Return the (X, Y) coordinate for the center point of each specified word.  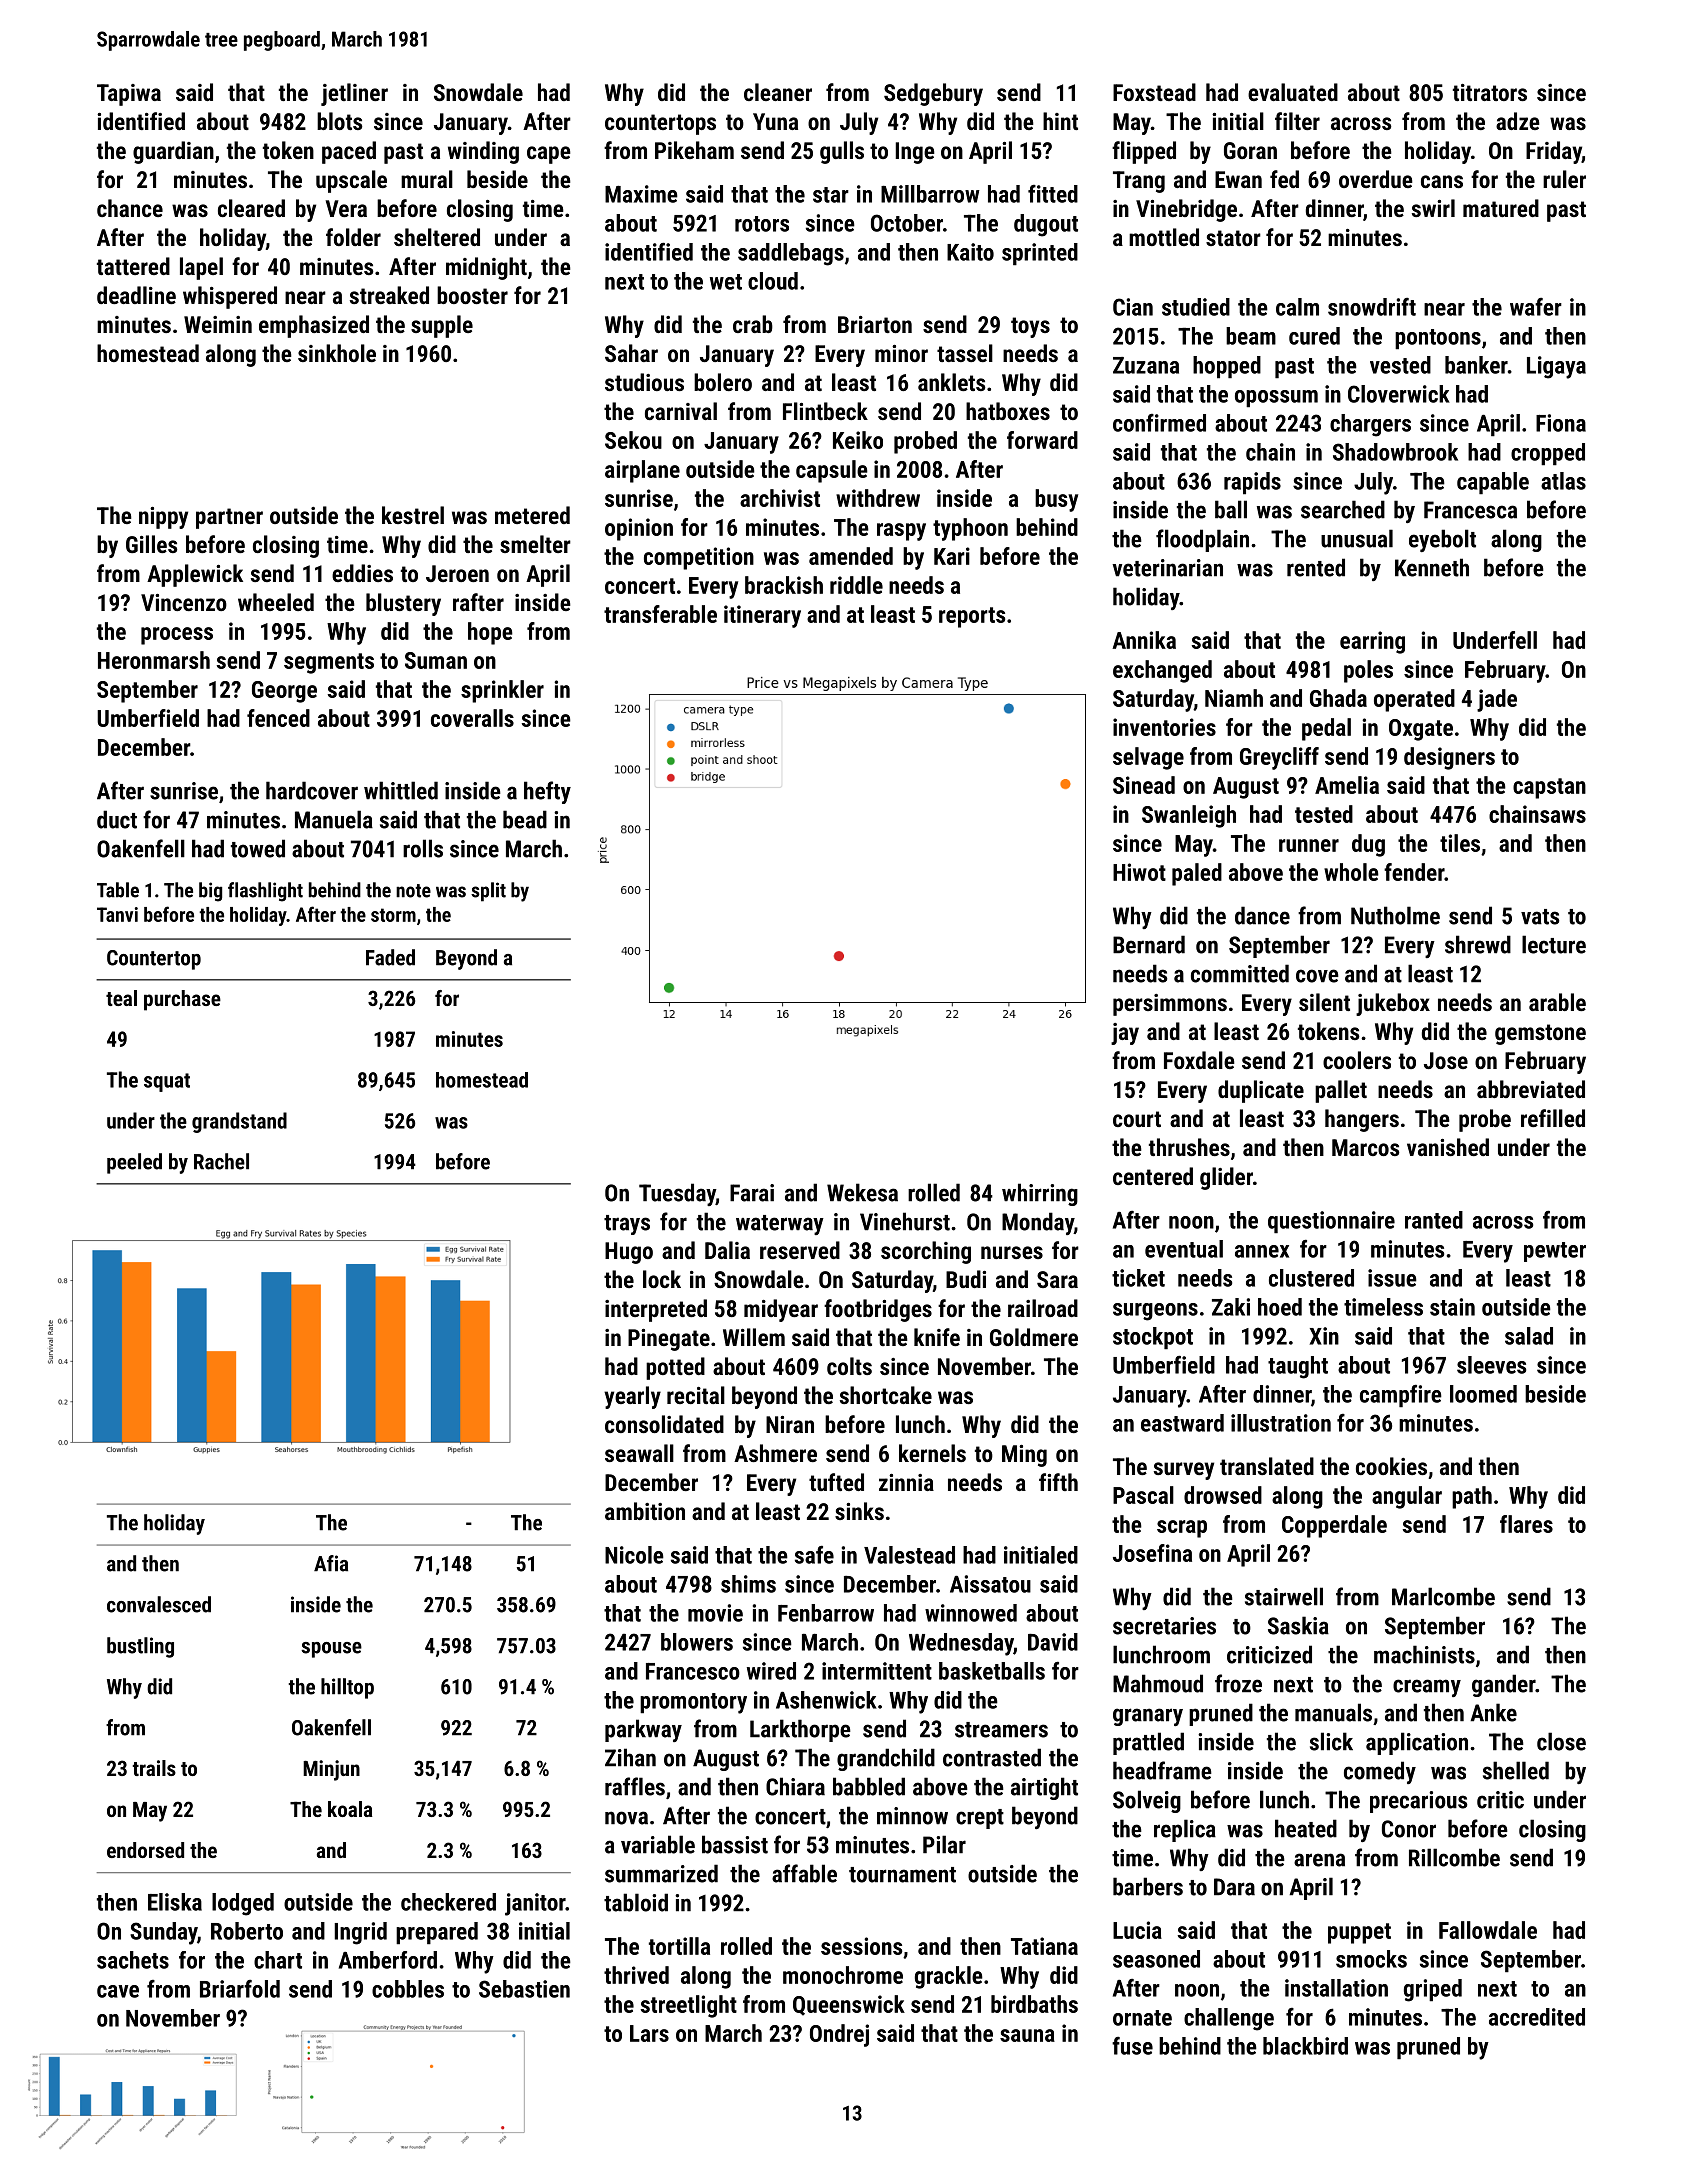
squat (167, 1082)
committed (1240, 973)
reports (972, 617)
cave (118, 1991)
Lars (649, 2033)
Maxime (641, 194)
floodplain (1202, 540)
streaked (389, 295)
